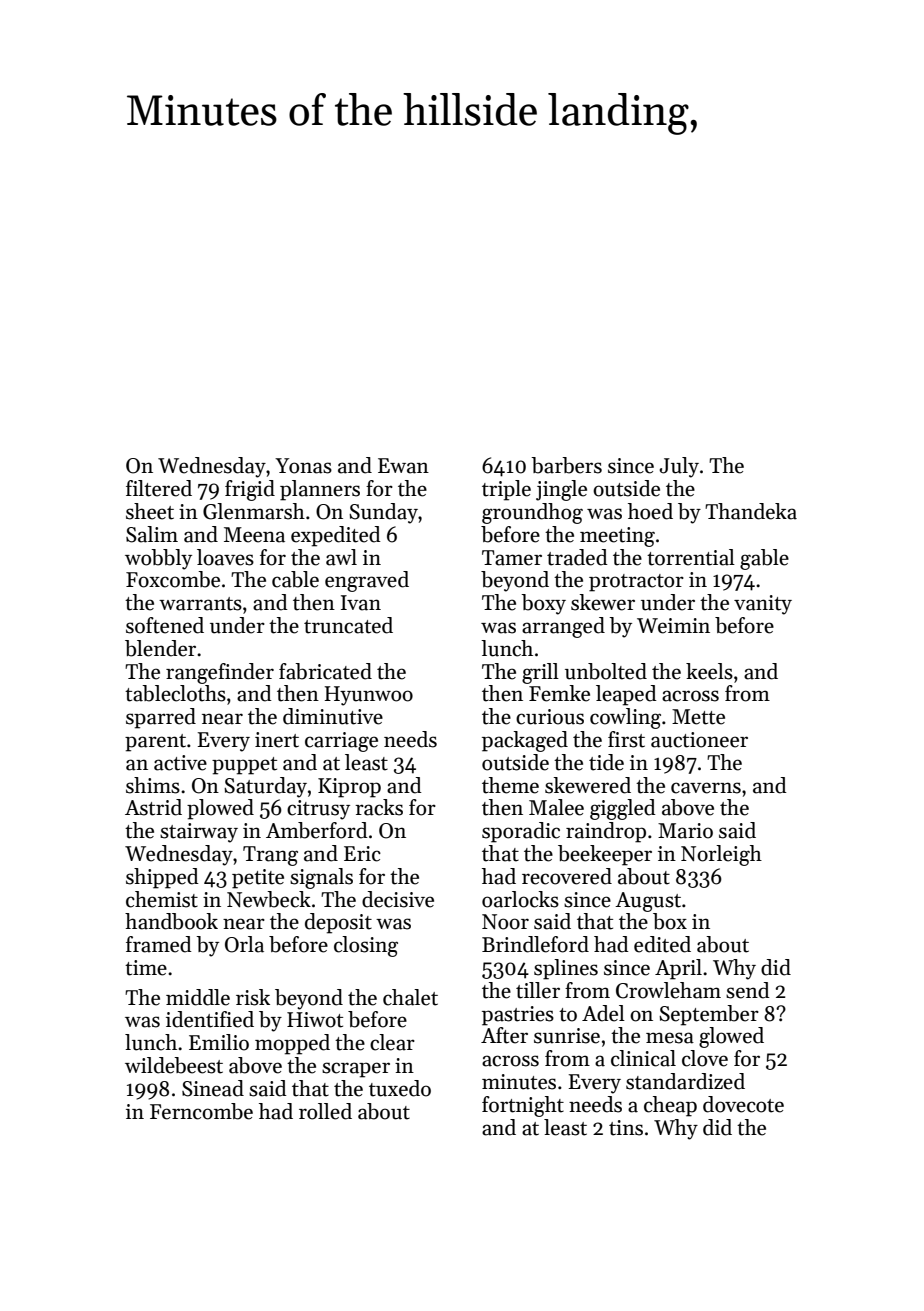 This screenshot has width=924, height=1311. I want to click on July, so click(679, 467).
